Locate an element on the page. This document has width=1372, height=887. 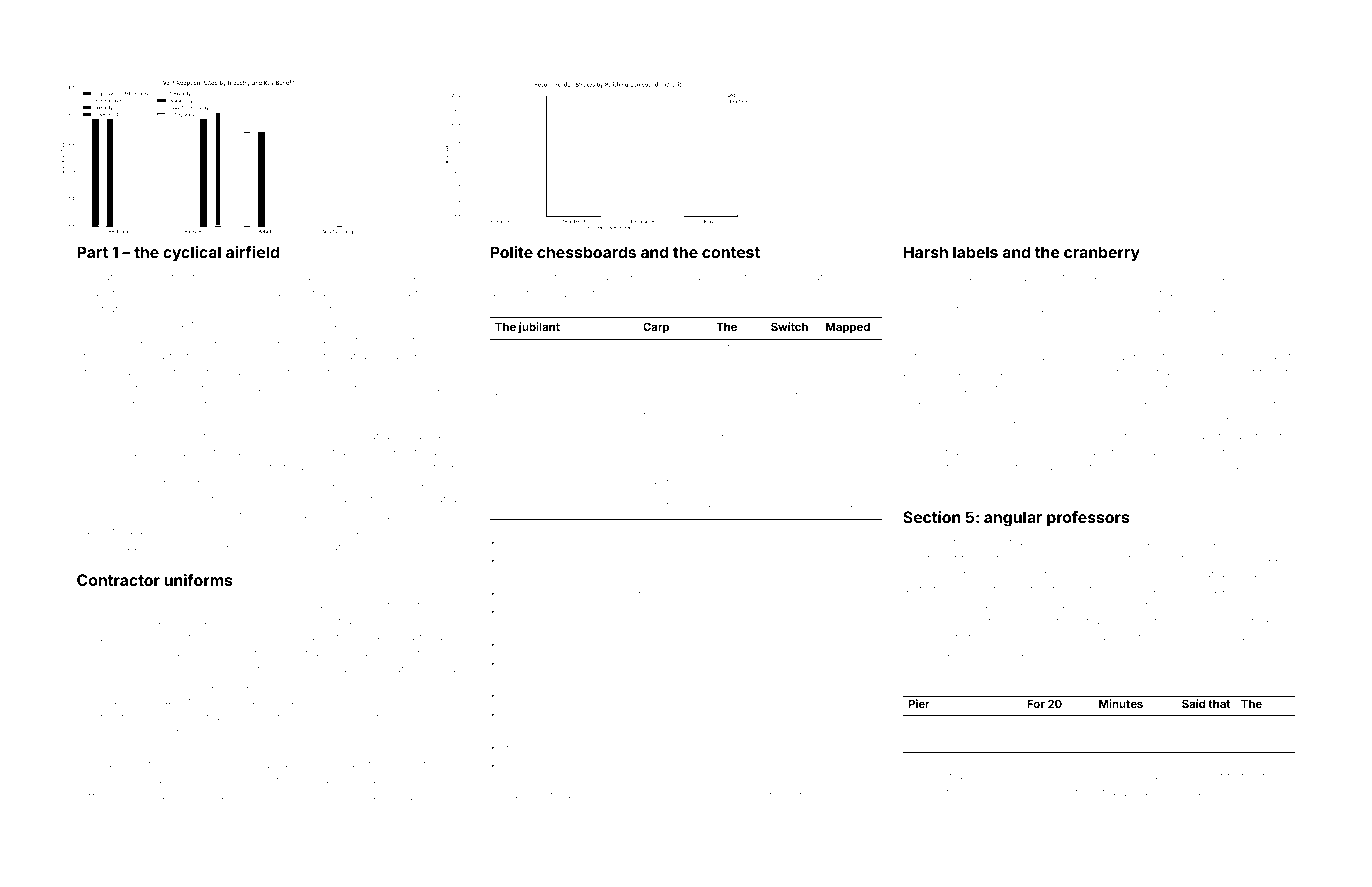
Joseph is located at coordinates (96, 781).
